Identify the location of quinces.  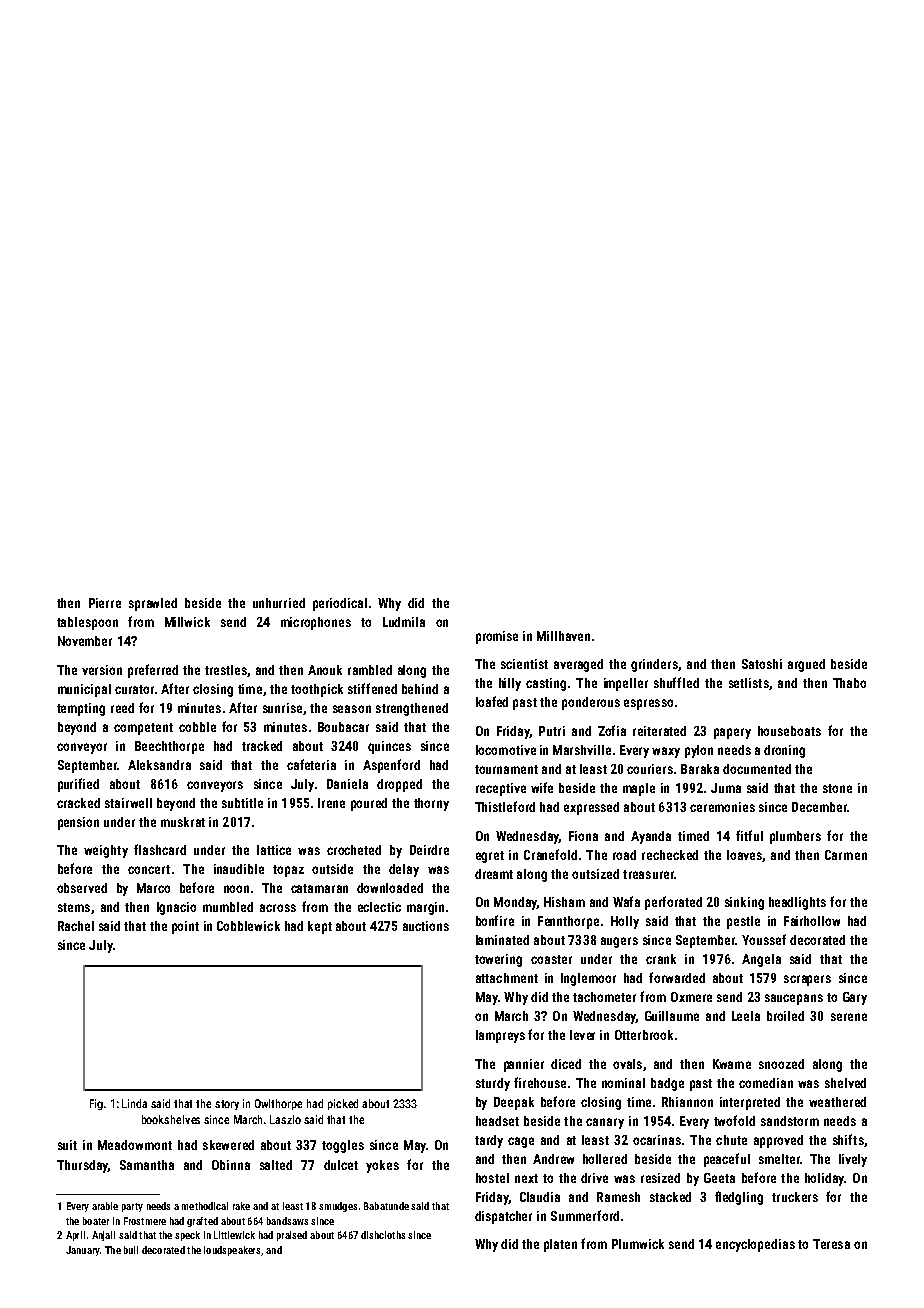
(389, 747).
